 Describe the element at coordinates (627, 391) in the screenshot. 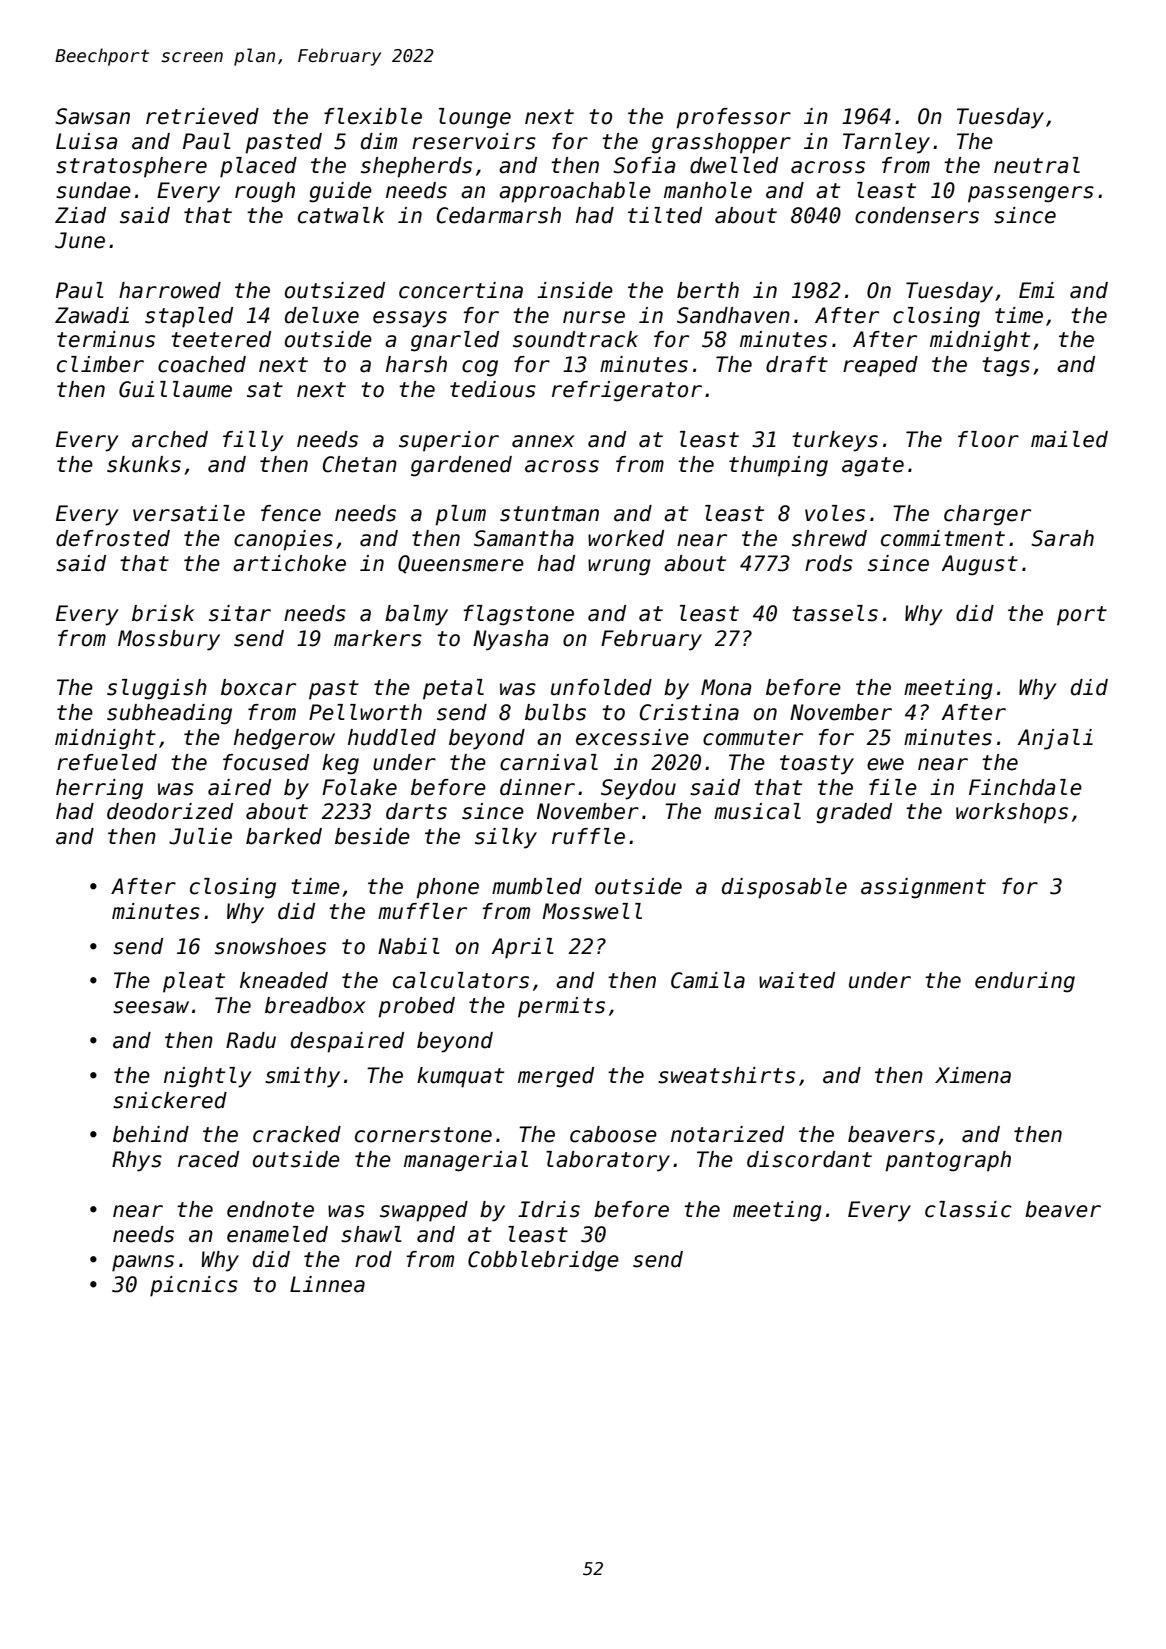

I see `refrigerator` at that location.
